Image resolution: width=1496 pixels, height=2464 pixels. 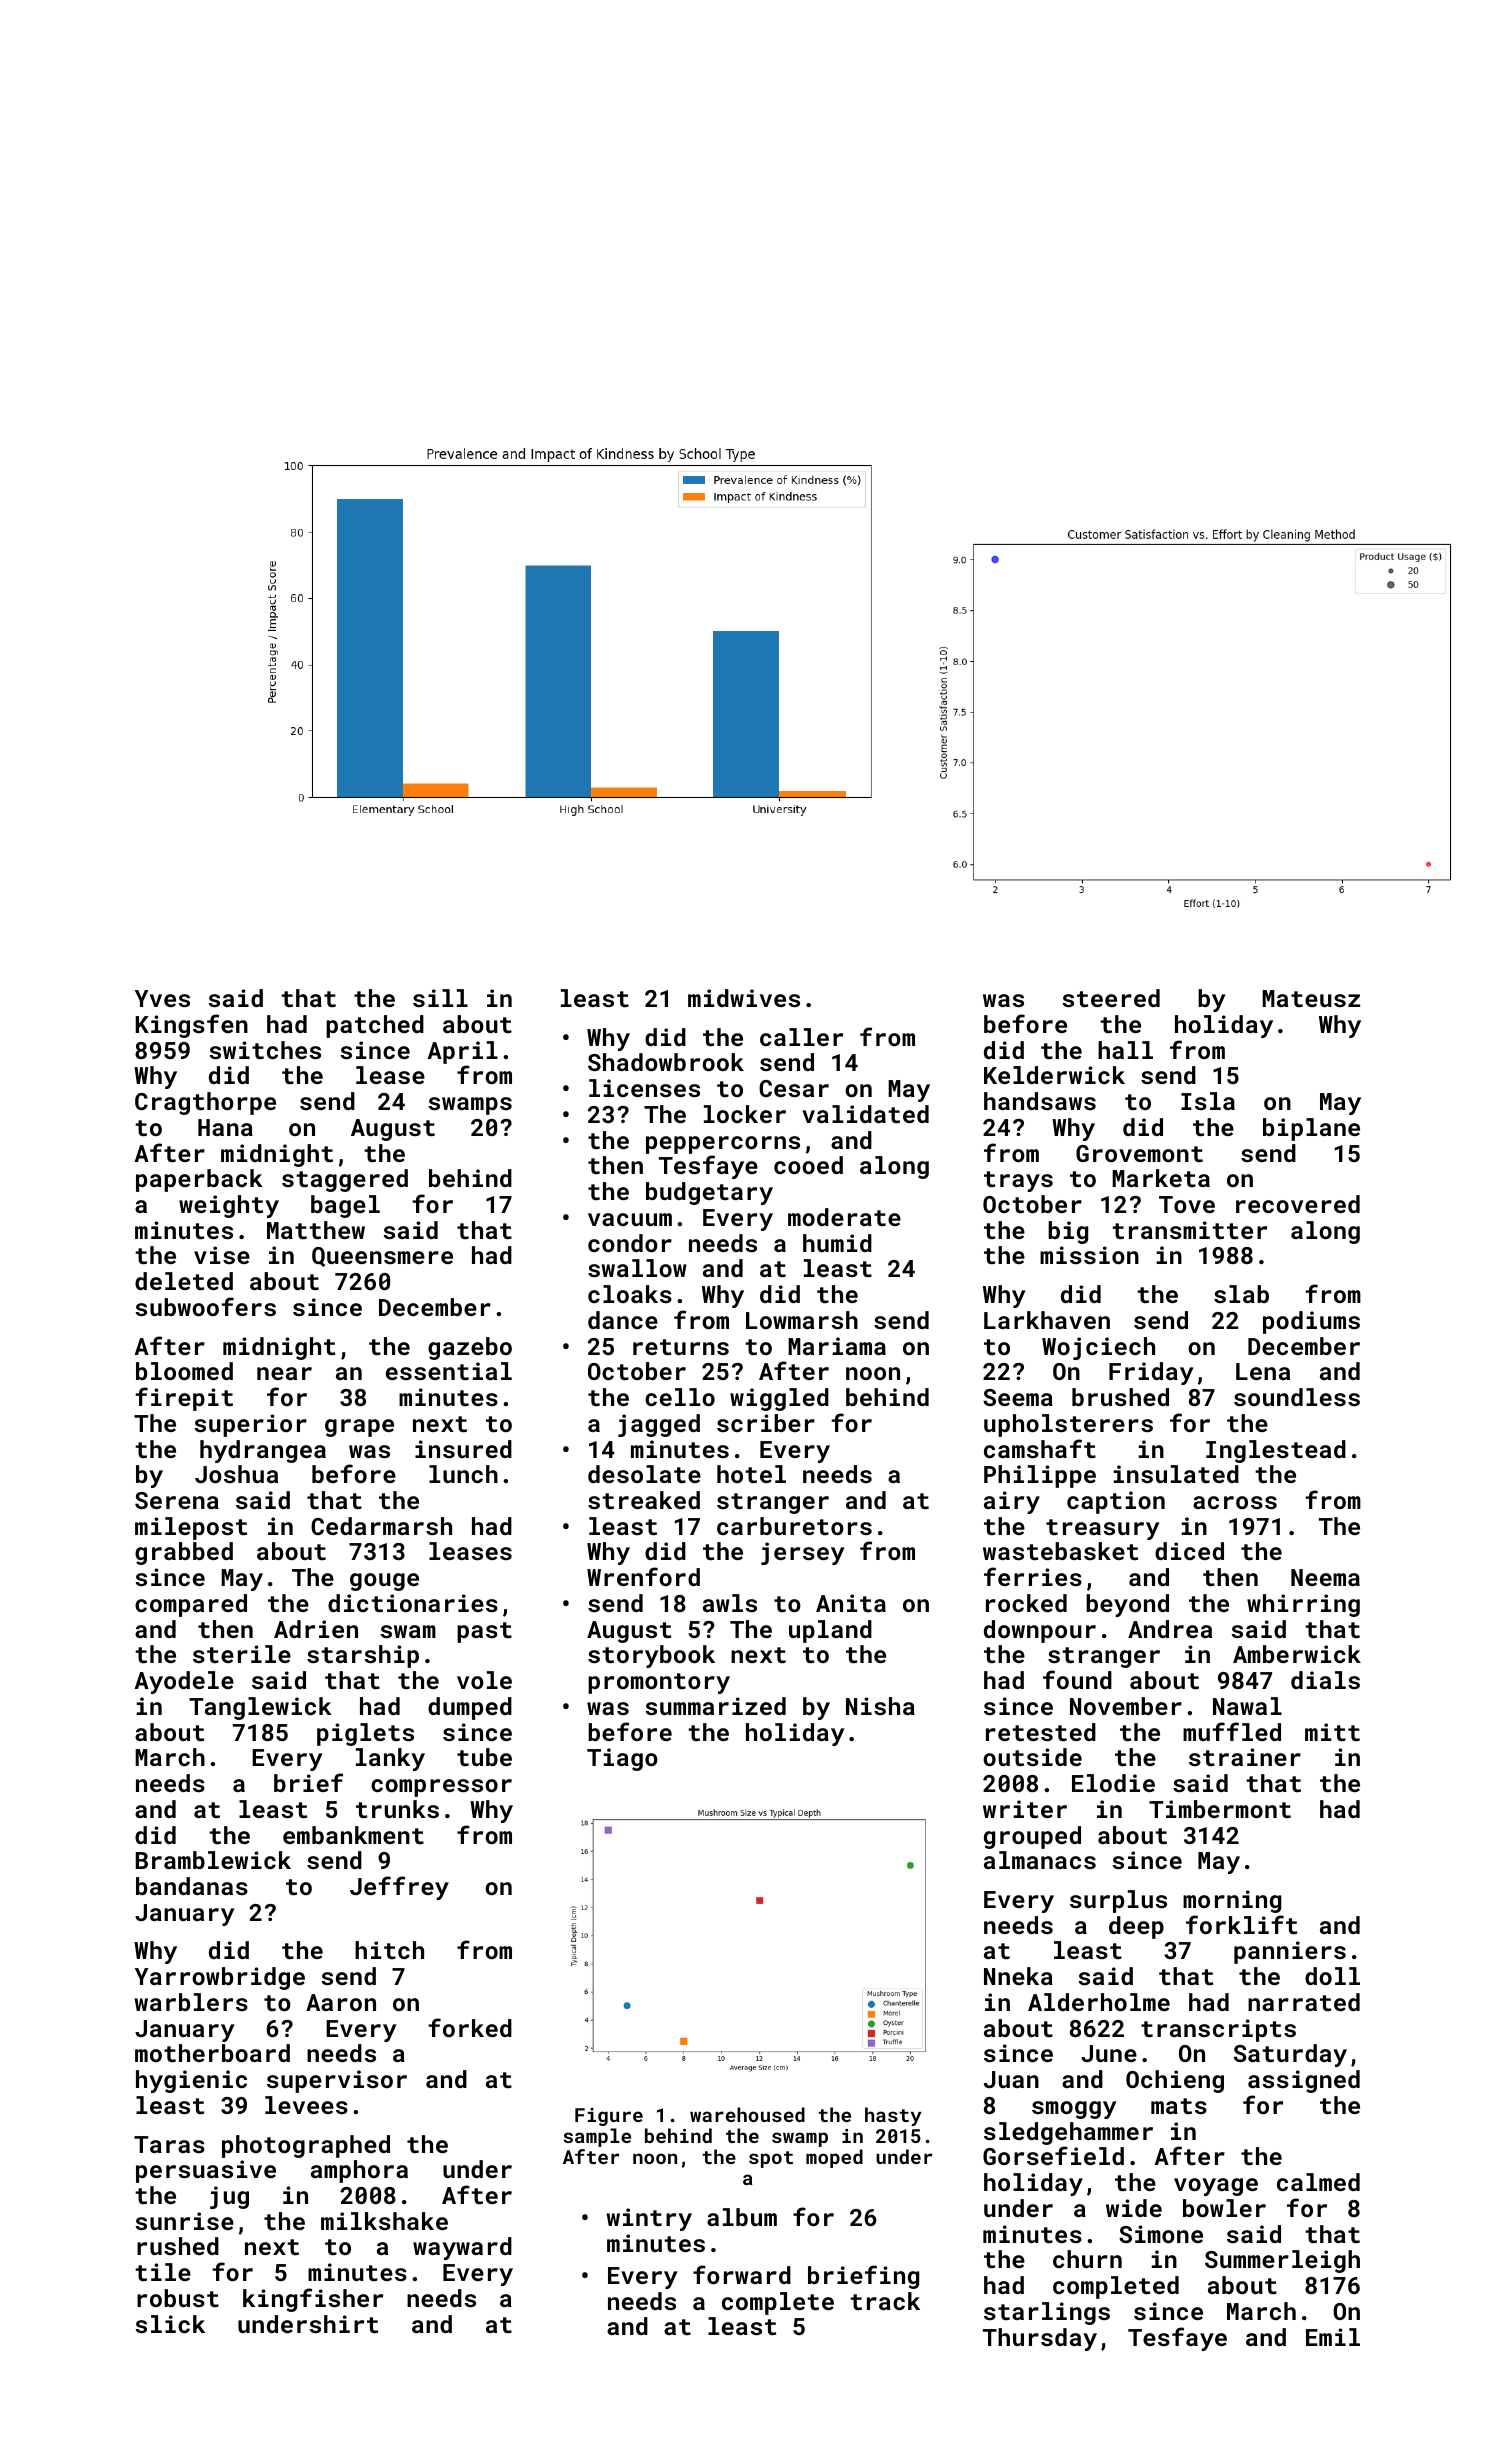 I want to click on hasty, so click(x=893, y=2116).
